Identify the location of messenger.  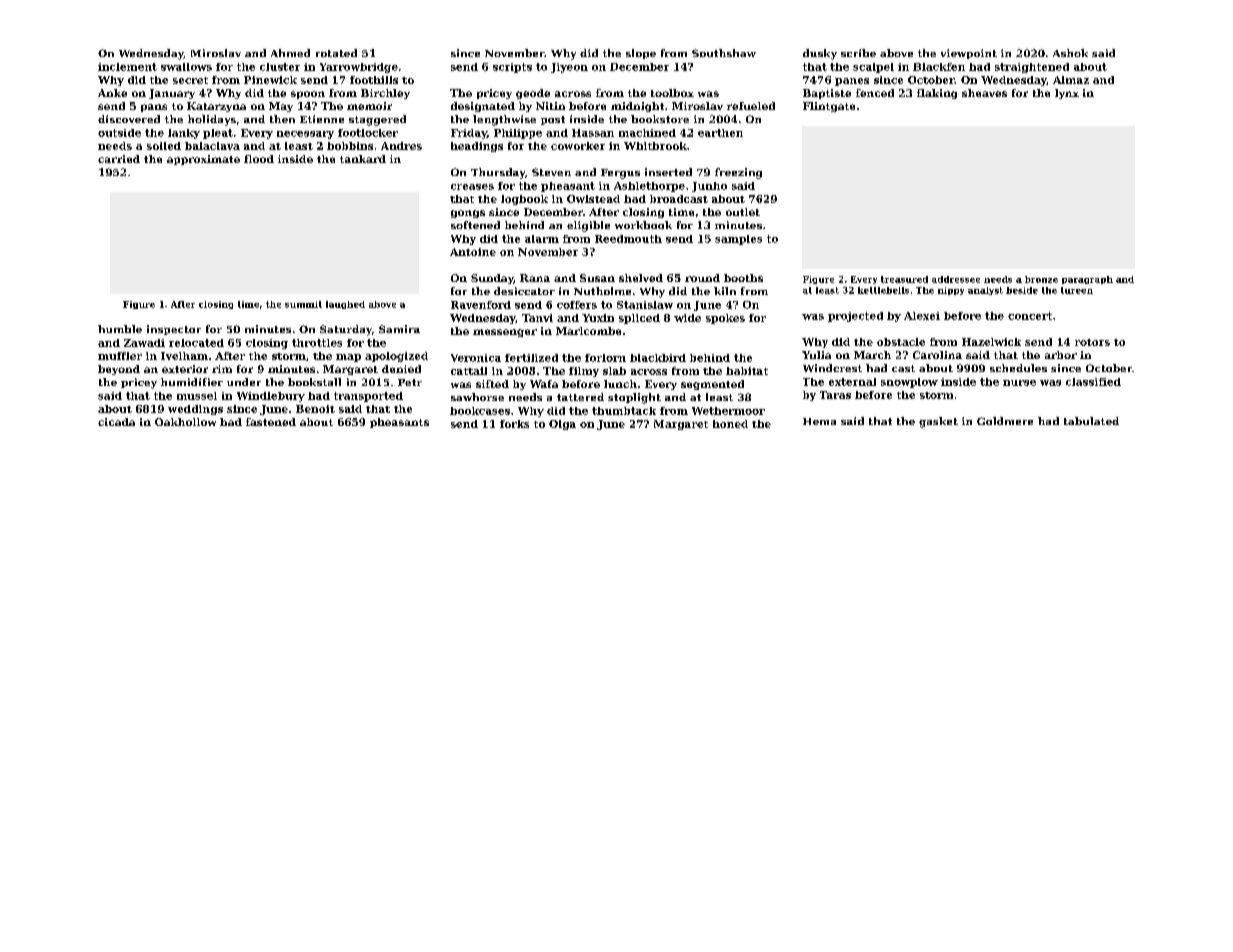
(505, 333).
